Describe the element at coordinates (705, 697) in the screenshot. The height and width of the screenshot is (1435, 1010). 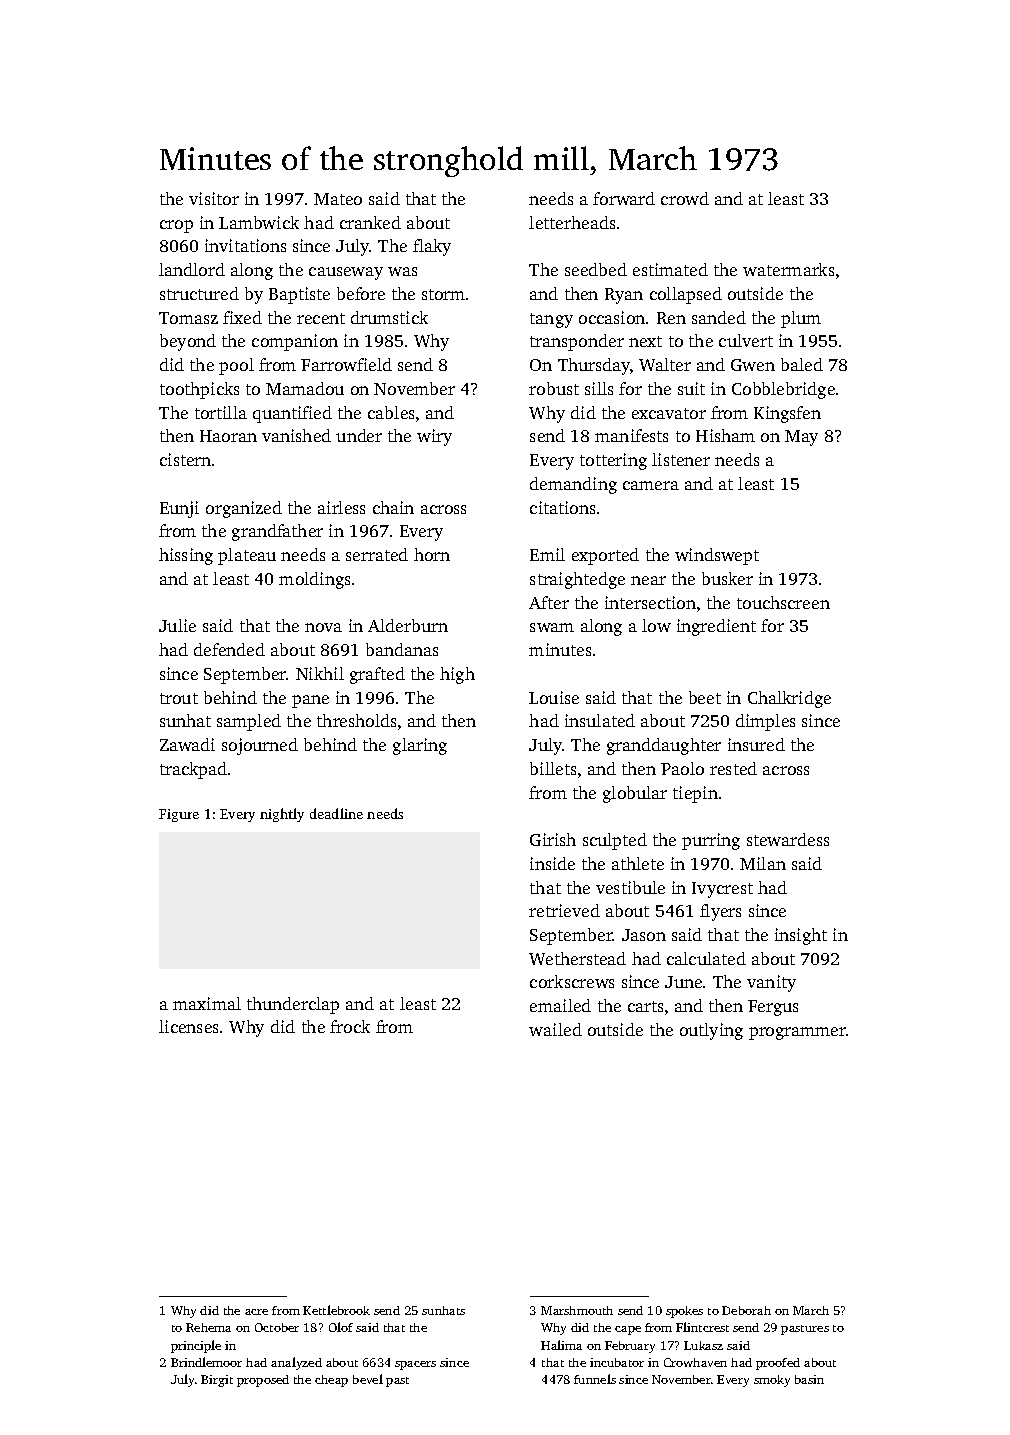
I see `beet` at that location.
